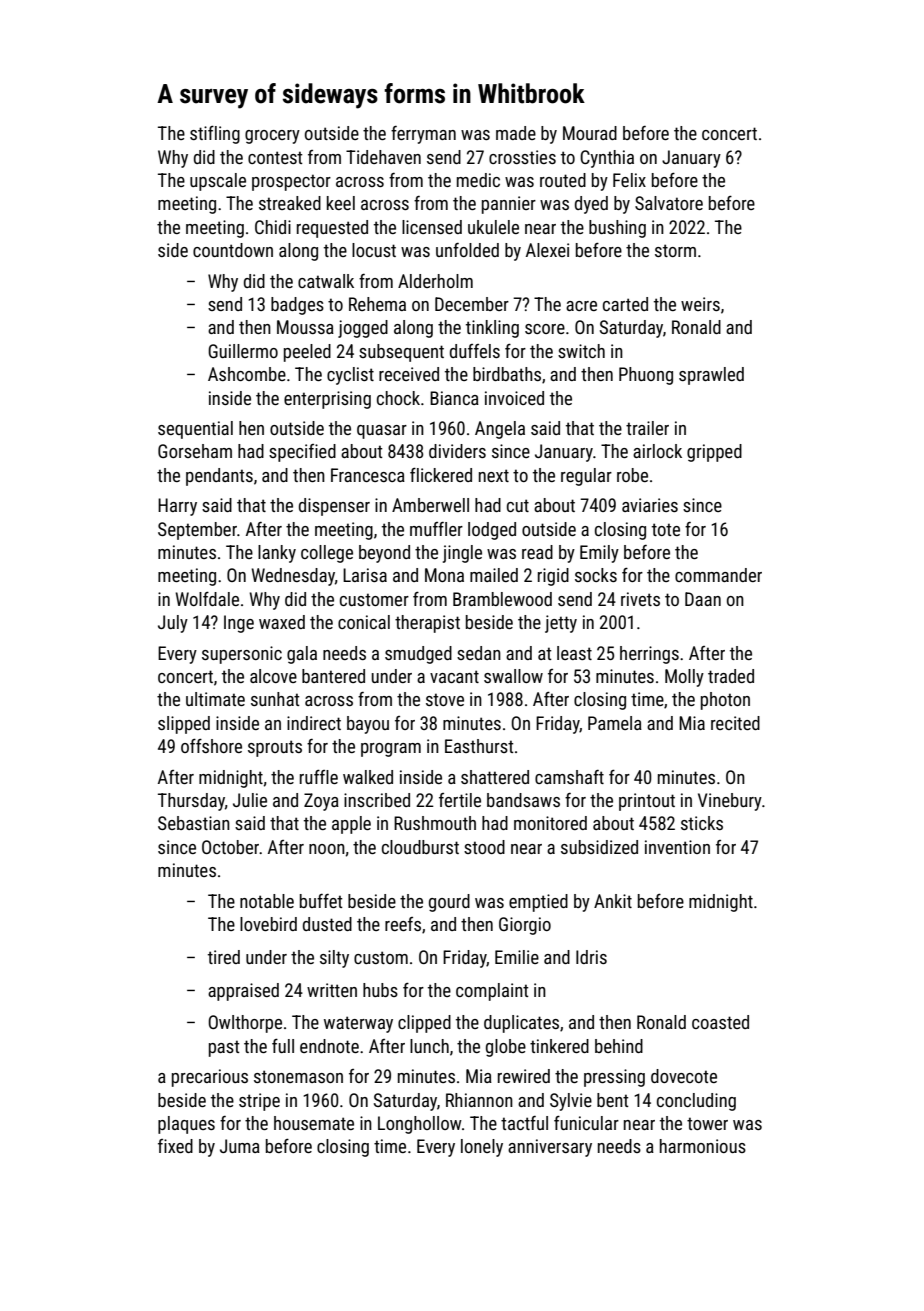 The image size is (924, 1311). What do you see at coordinates (186, 1125) in the screenshot?
I see `plaques` at bounding box center [186, 1125].
